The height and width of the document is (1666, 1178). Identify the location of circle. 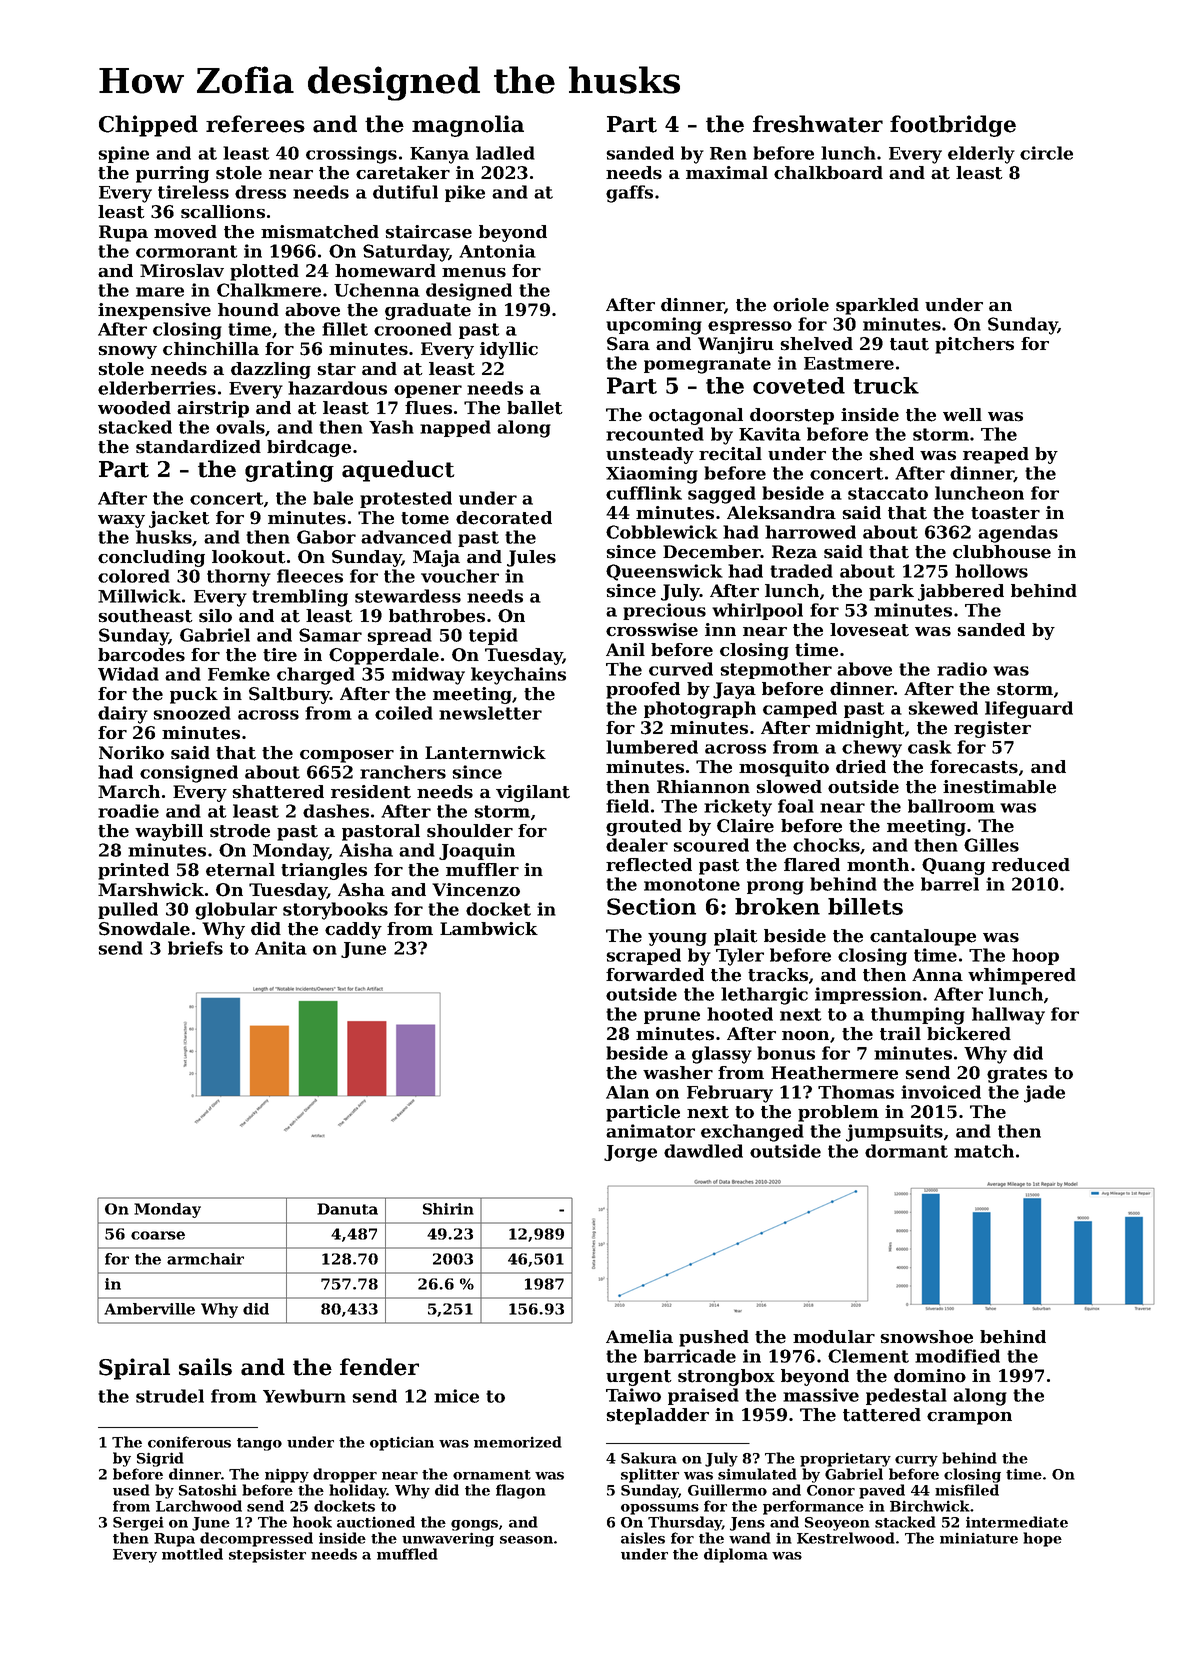
(1046, 153).
